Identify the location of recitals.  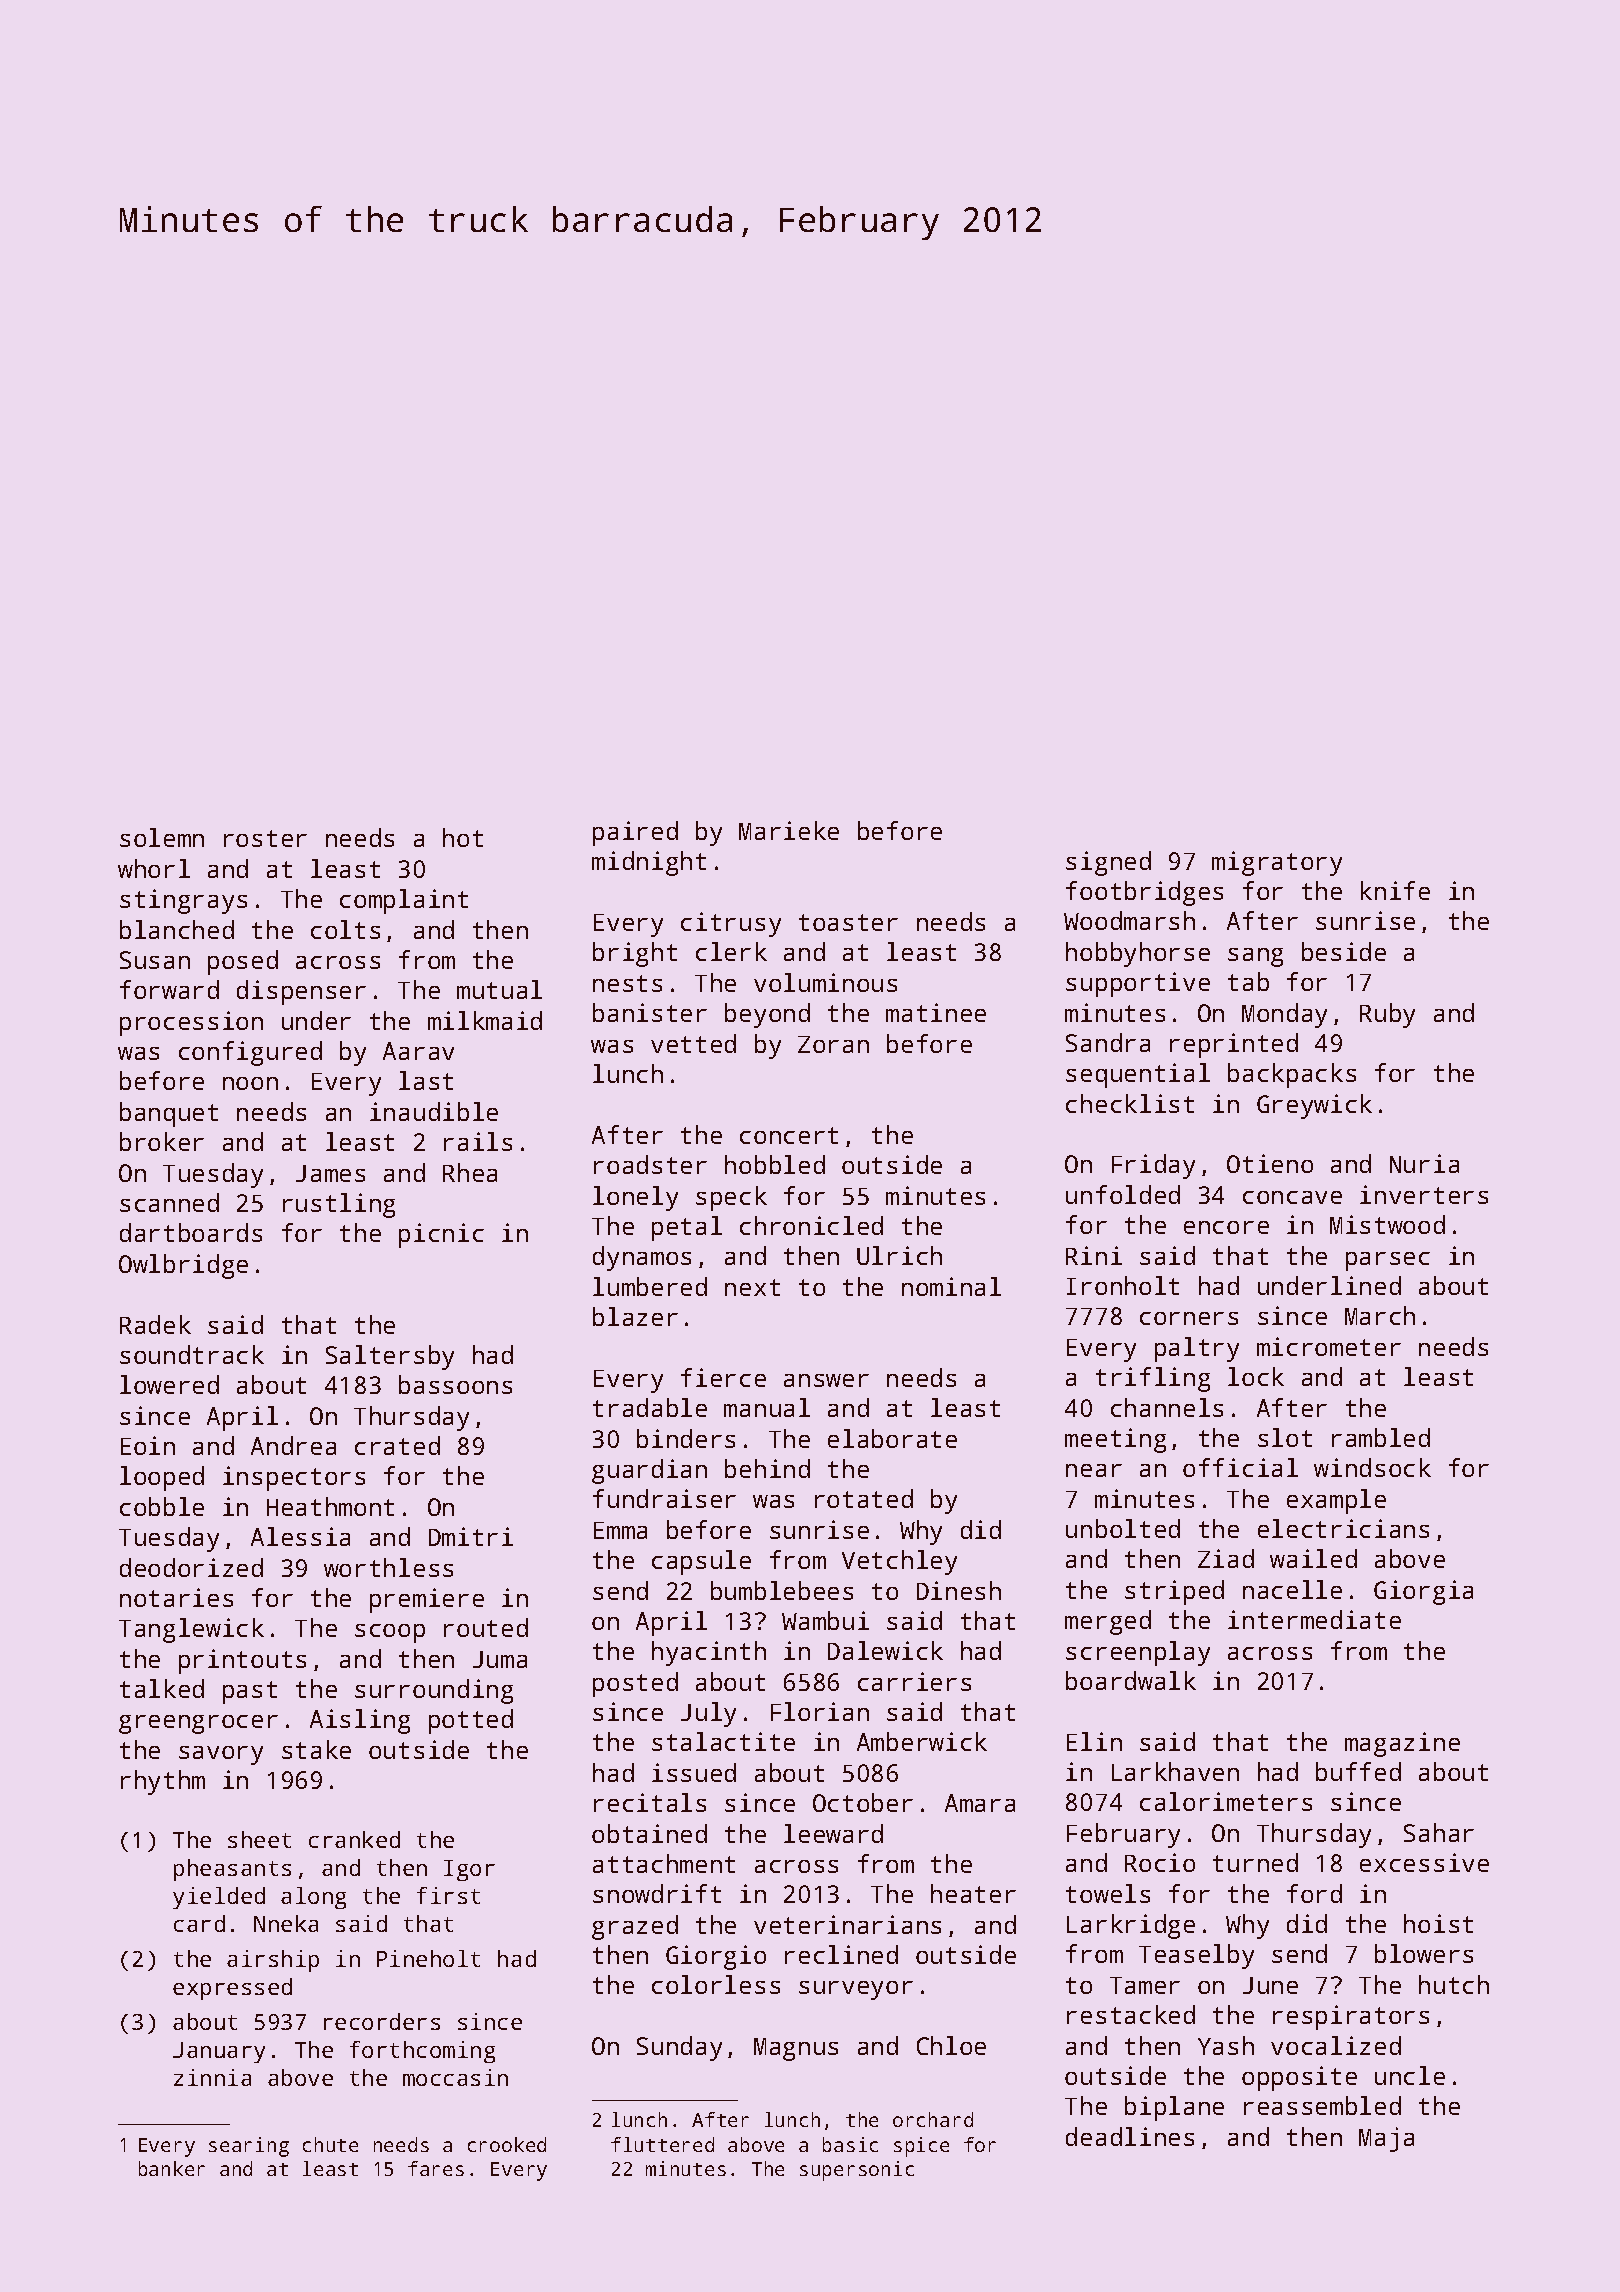
(650, 1802).
